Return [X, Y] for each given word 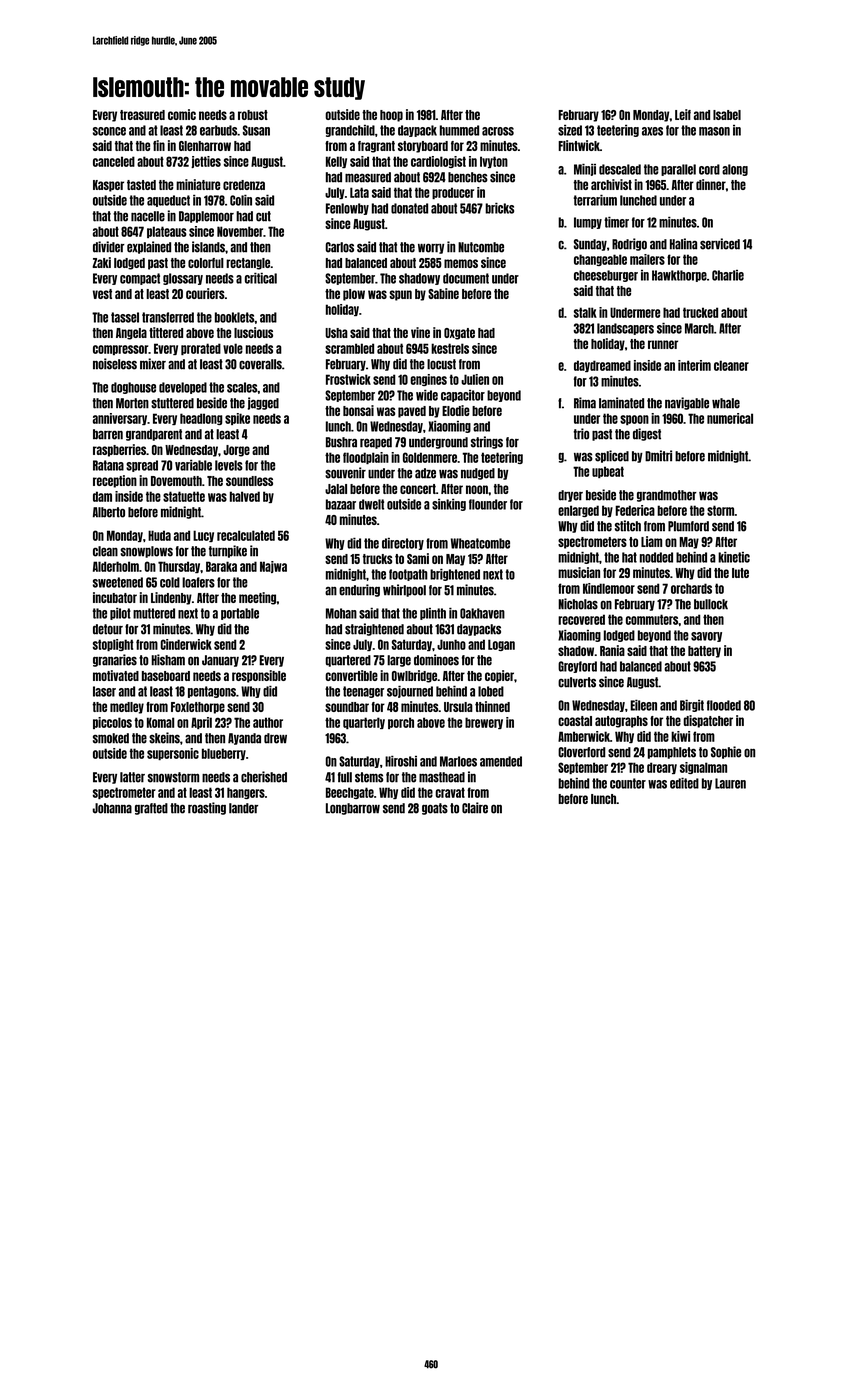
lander [243, 808]
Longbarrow [353, 809]
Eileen [643, 705]
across [498, 131]
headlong [201, 419]
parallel [678, 170]
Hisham [168, 660]
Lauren [730, 783]
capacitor [463, 396]
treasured [142, 115]
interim [694, 365]
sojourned [410, 692]
